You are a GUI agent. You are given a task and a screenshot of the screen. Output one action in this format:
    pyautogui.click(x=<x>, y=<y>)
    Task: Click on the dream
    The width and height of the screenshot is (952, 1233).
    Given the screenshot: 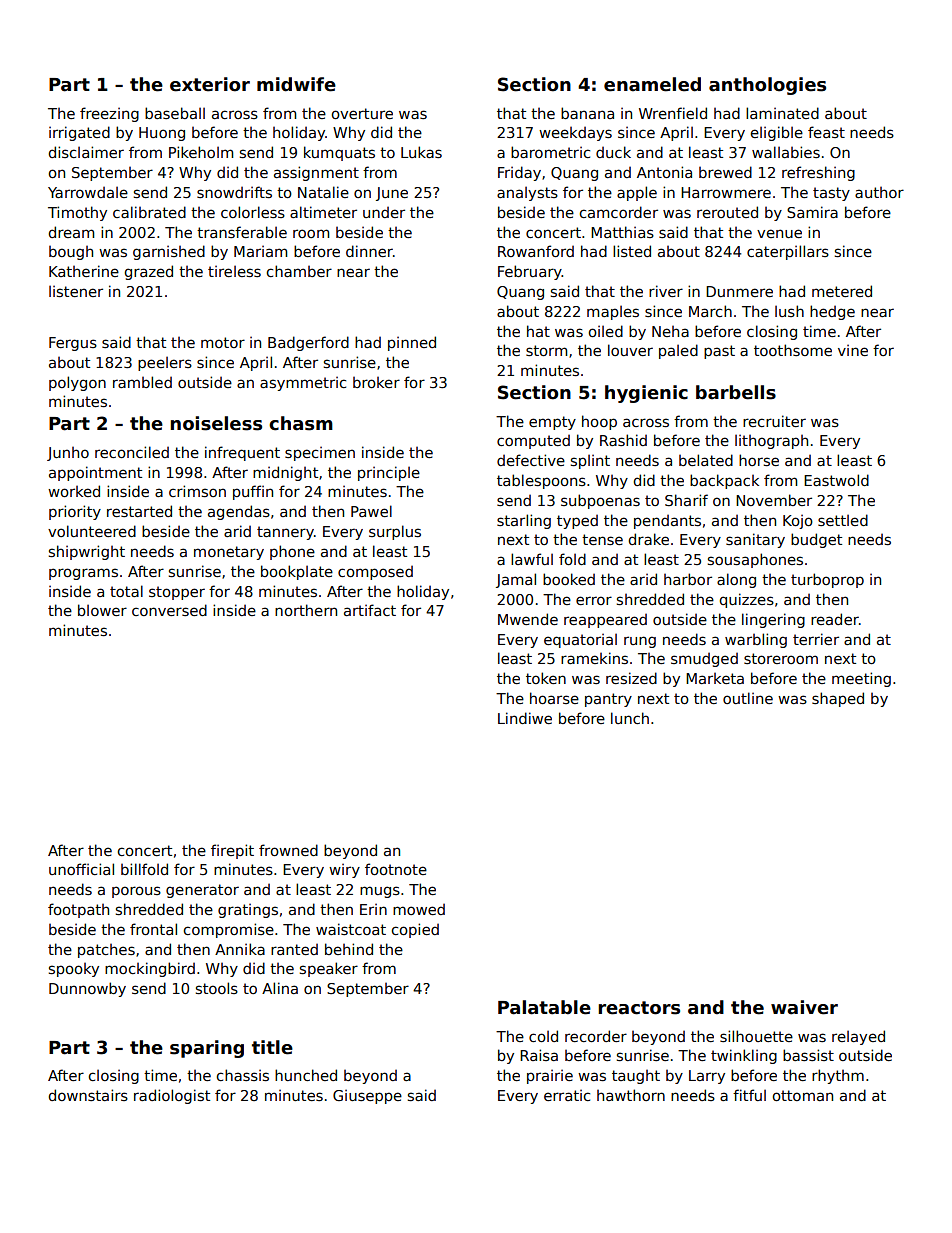 What is the action you would take?
    pyautogui.click(x=71, y=232)
